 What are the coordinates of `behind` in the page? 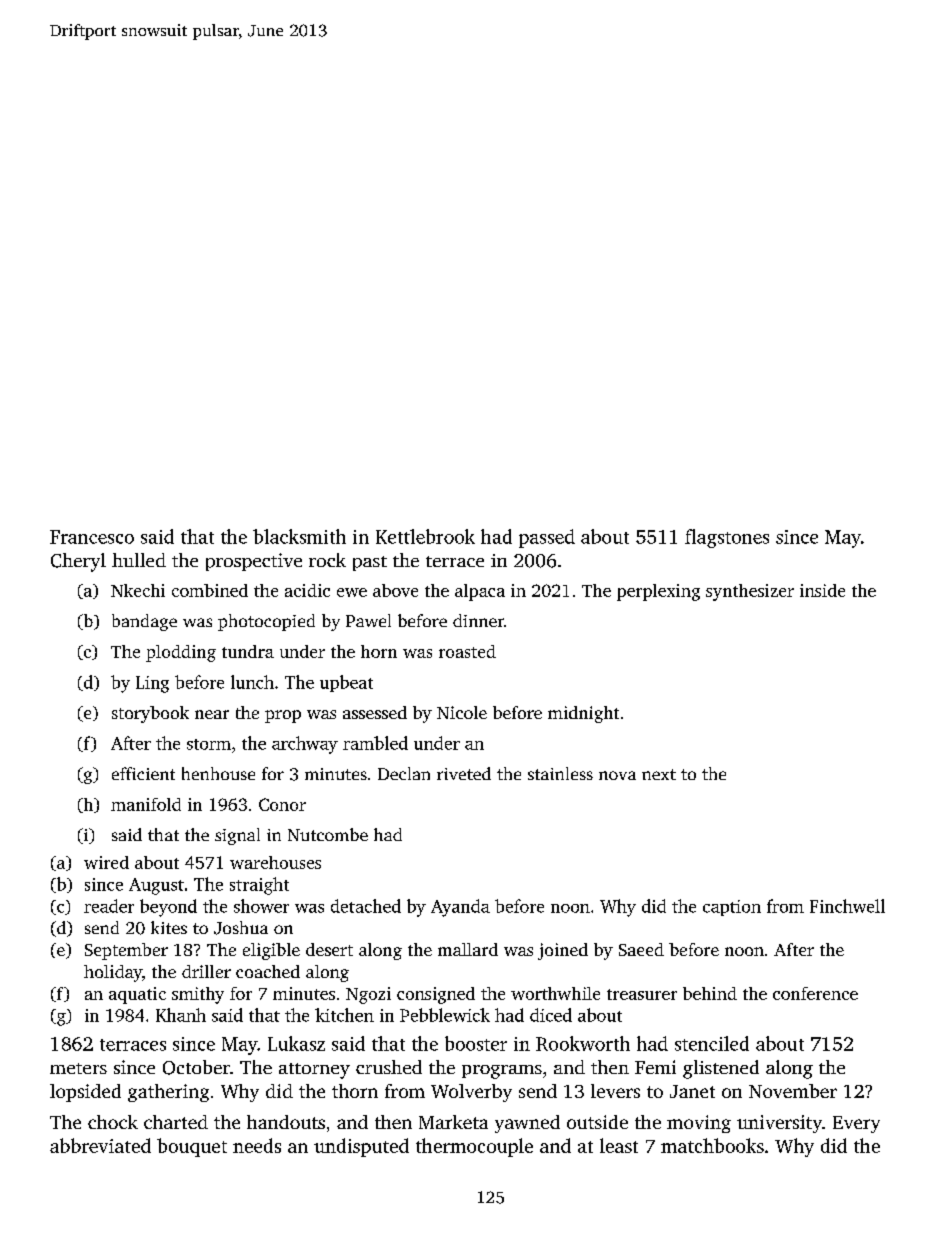 It's located at (710, 993).
